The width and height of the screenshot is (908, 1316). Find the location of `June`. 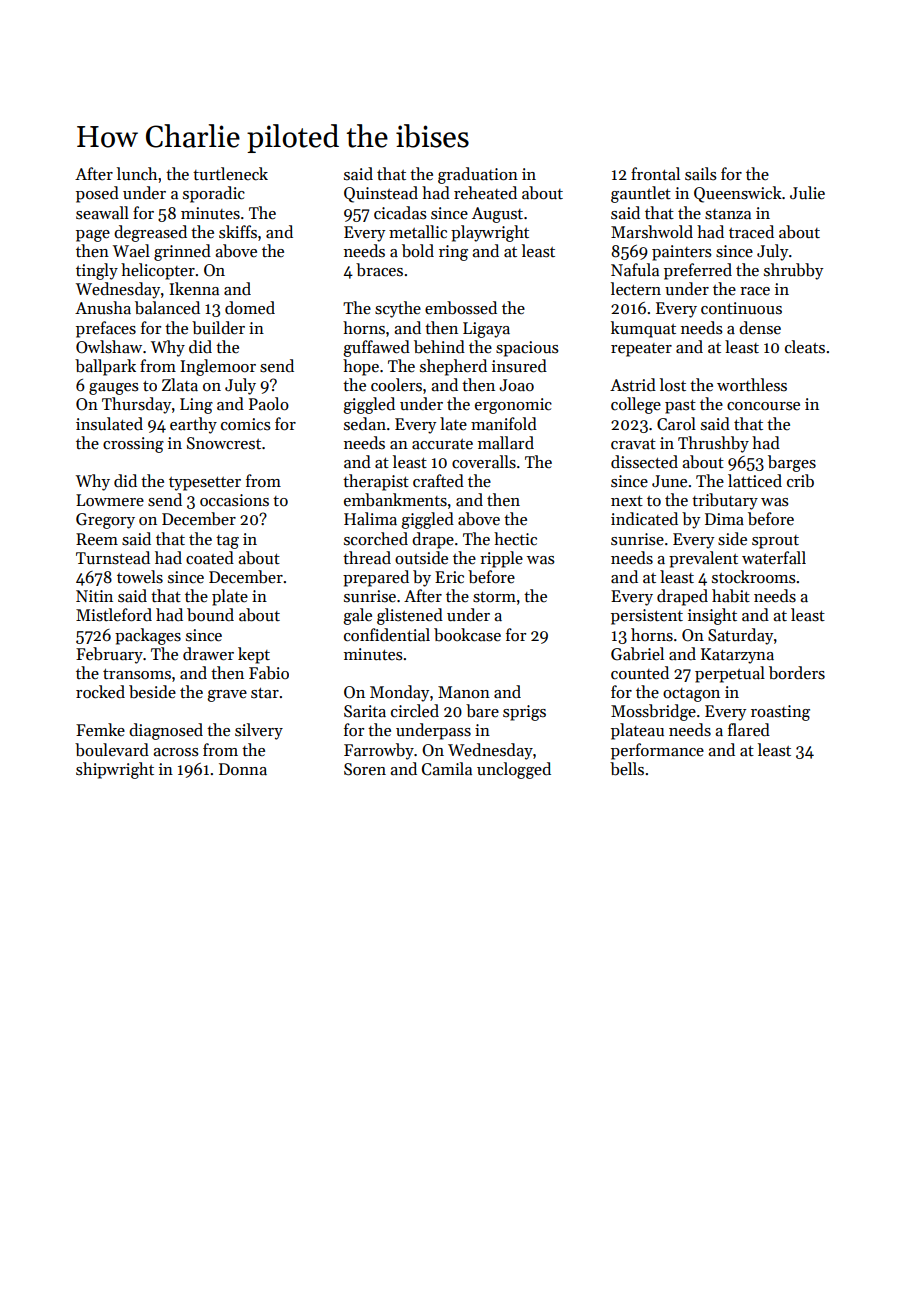

June is located at coordinates (669, 481).
